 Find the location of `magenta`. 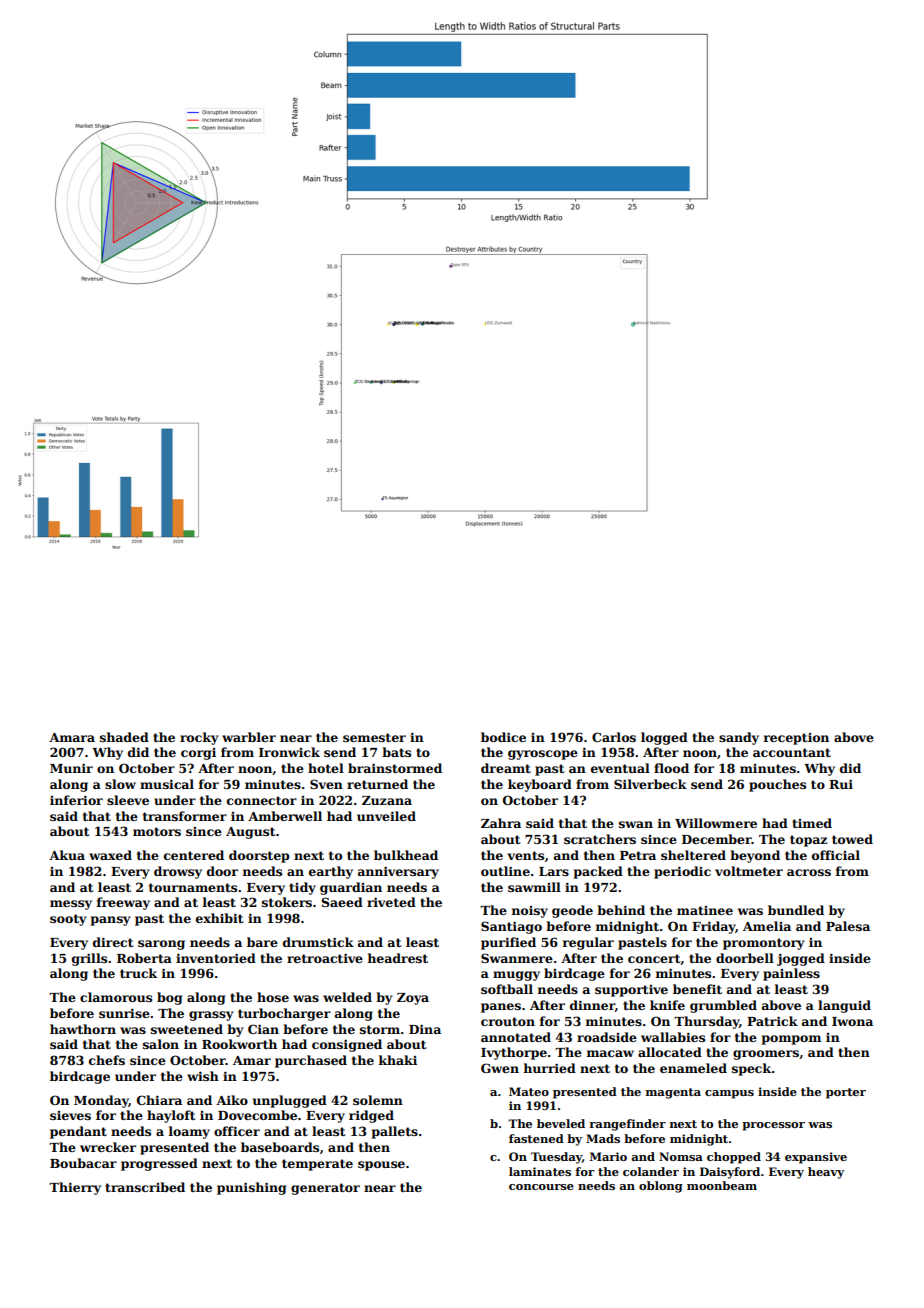

magenta is located at coordinates (673, 1093).
